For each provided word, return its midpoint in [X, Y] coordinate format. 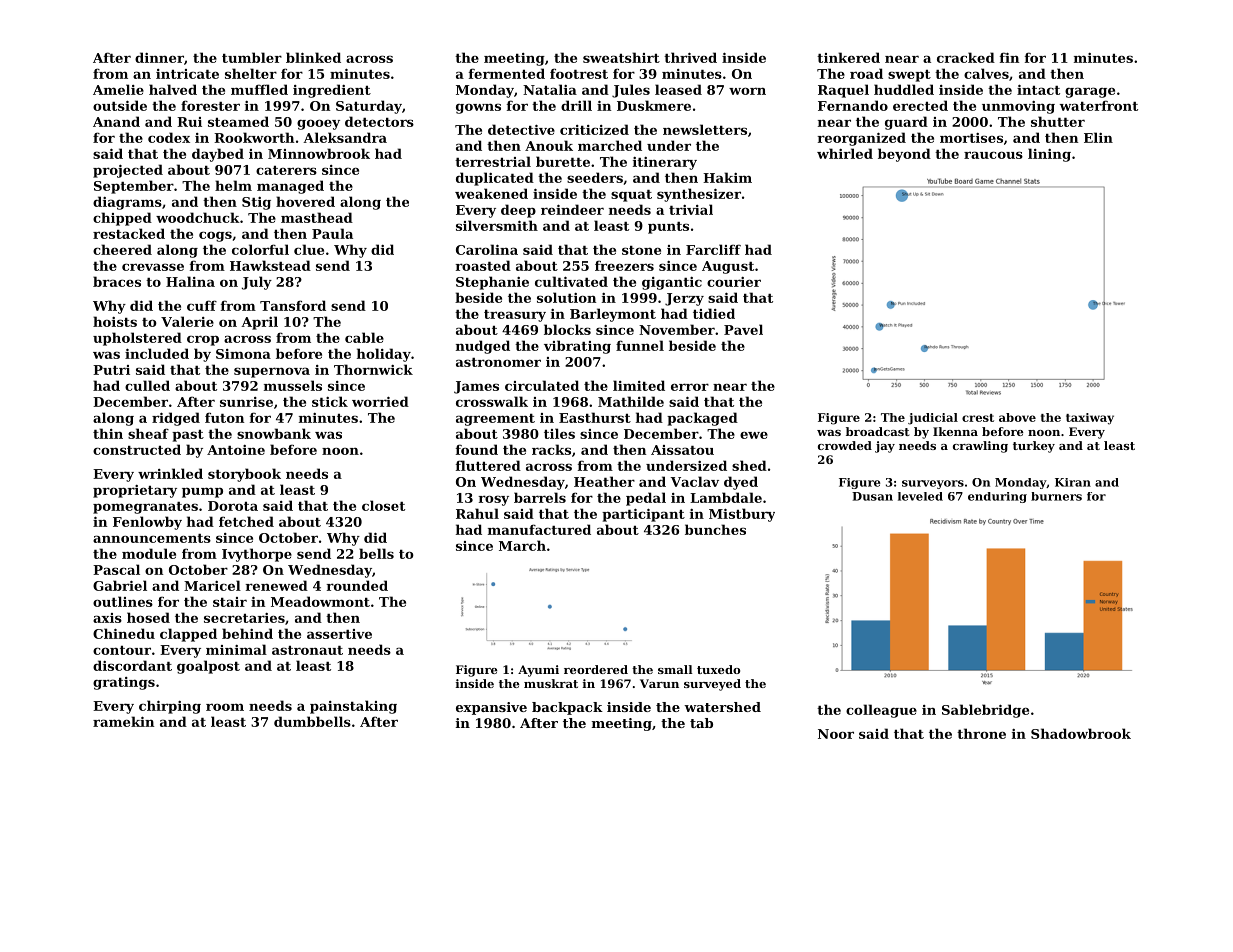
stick [330, 401]
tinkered [848, 57]
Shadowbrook [1081, 733]
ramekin [123, 721]
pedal [646, 499]
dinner [159, 57]
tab [701, 723]
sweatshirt [621, 57]
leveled [920, 496]
